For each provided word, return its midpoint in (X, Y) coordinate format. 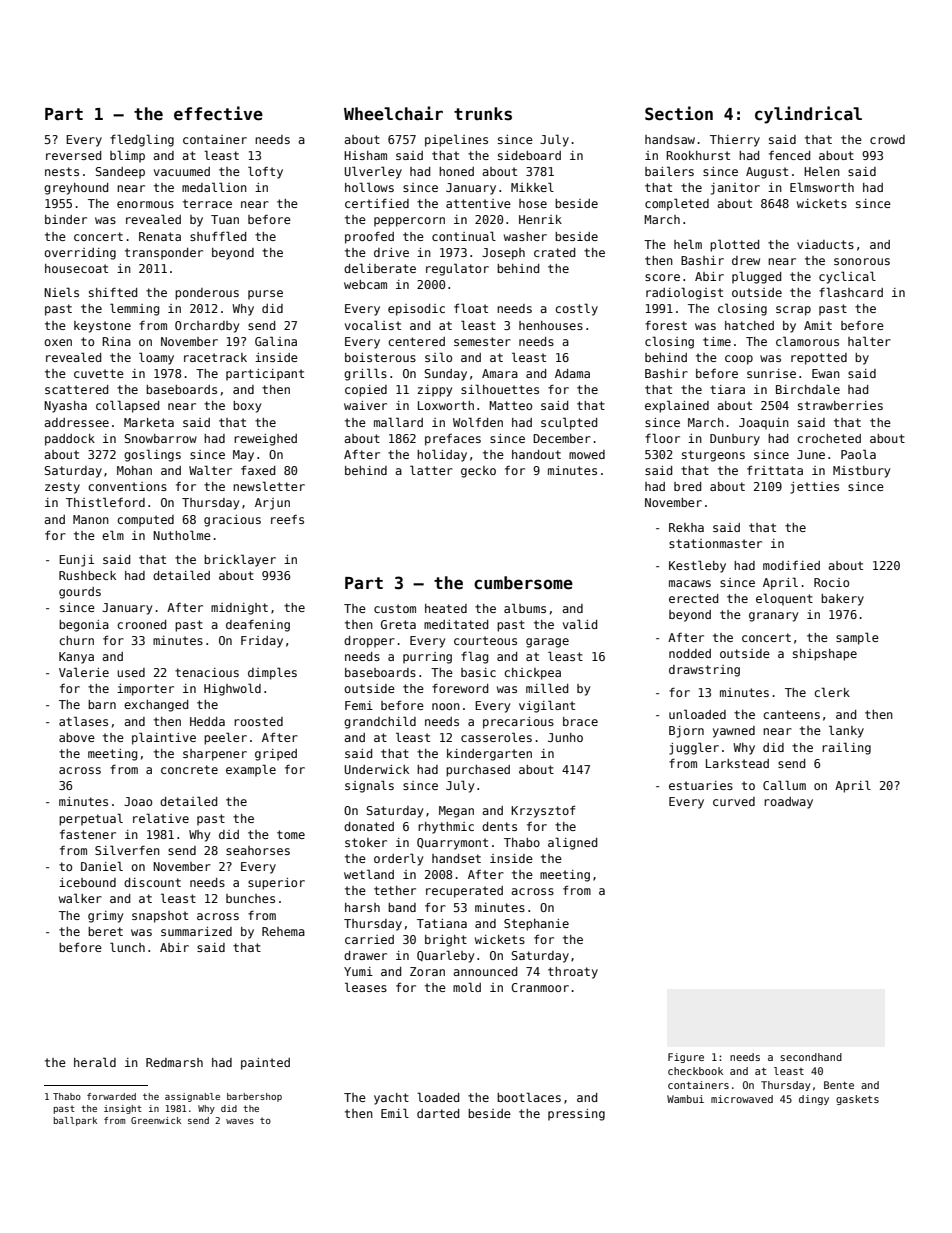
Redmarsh (174, 1062)
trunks (483, 114)
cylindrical (808, 115)
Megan (456, 812)
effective (218, 113)
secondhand (811, 1057)
